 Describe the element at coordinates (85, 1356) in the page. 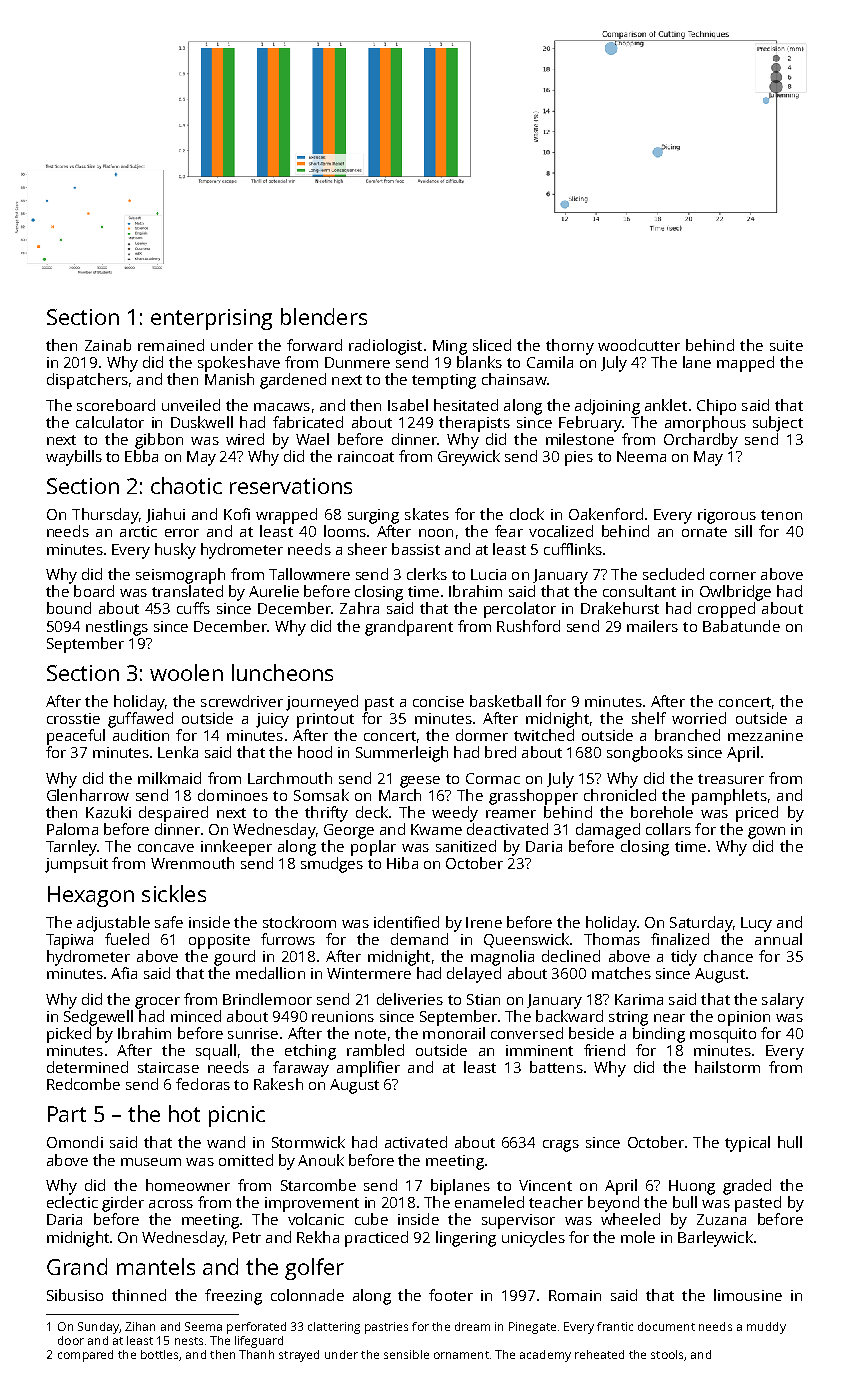

I see `compared` at that location.
